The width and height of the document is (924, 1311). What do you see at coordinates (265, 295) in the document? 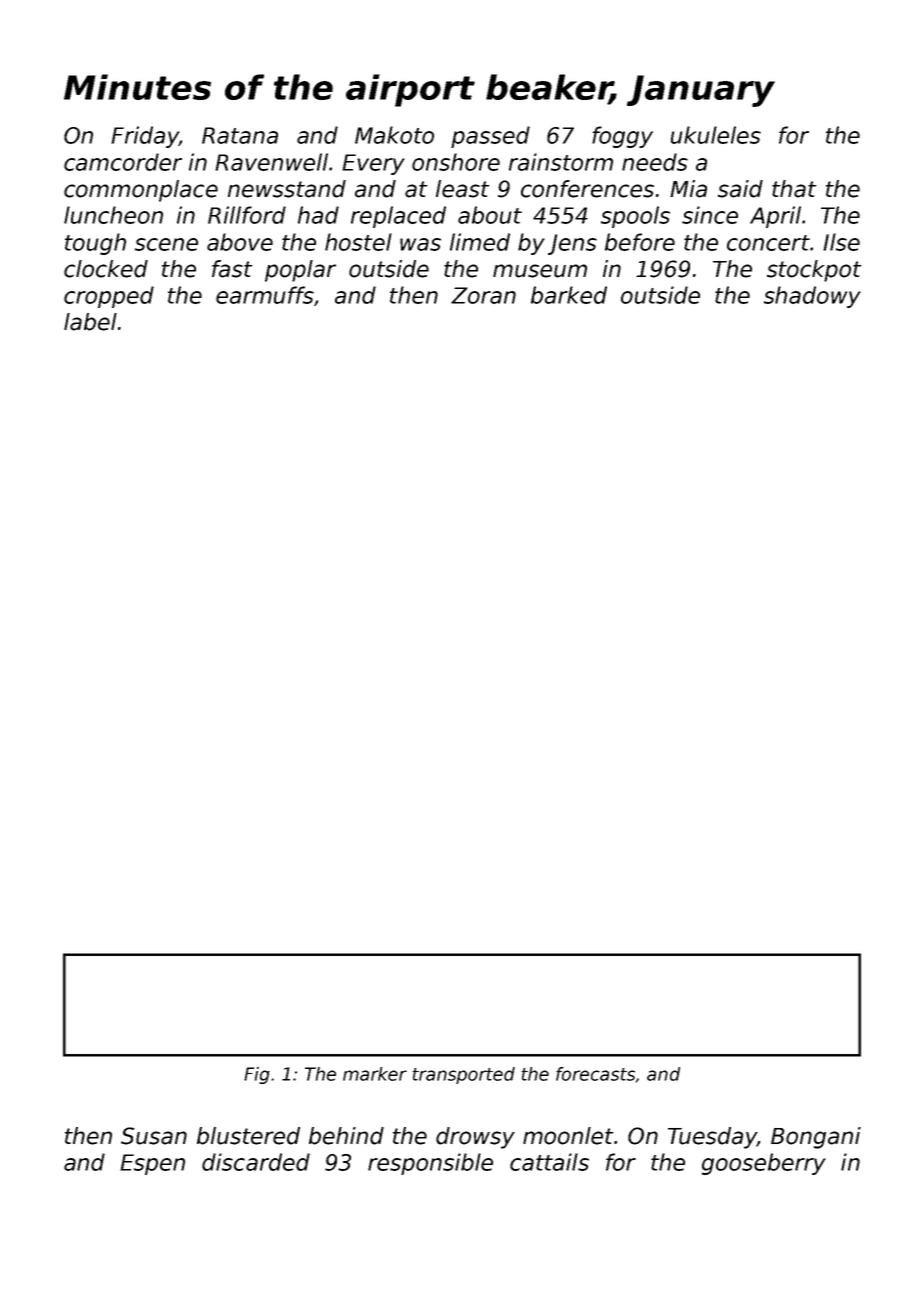
I see `earmuffs` at bounding box center [265, 295].
